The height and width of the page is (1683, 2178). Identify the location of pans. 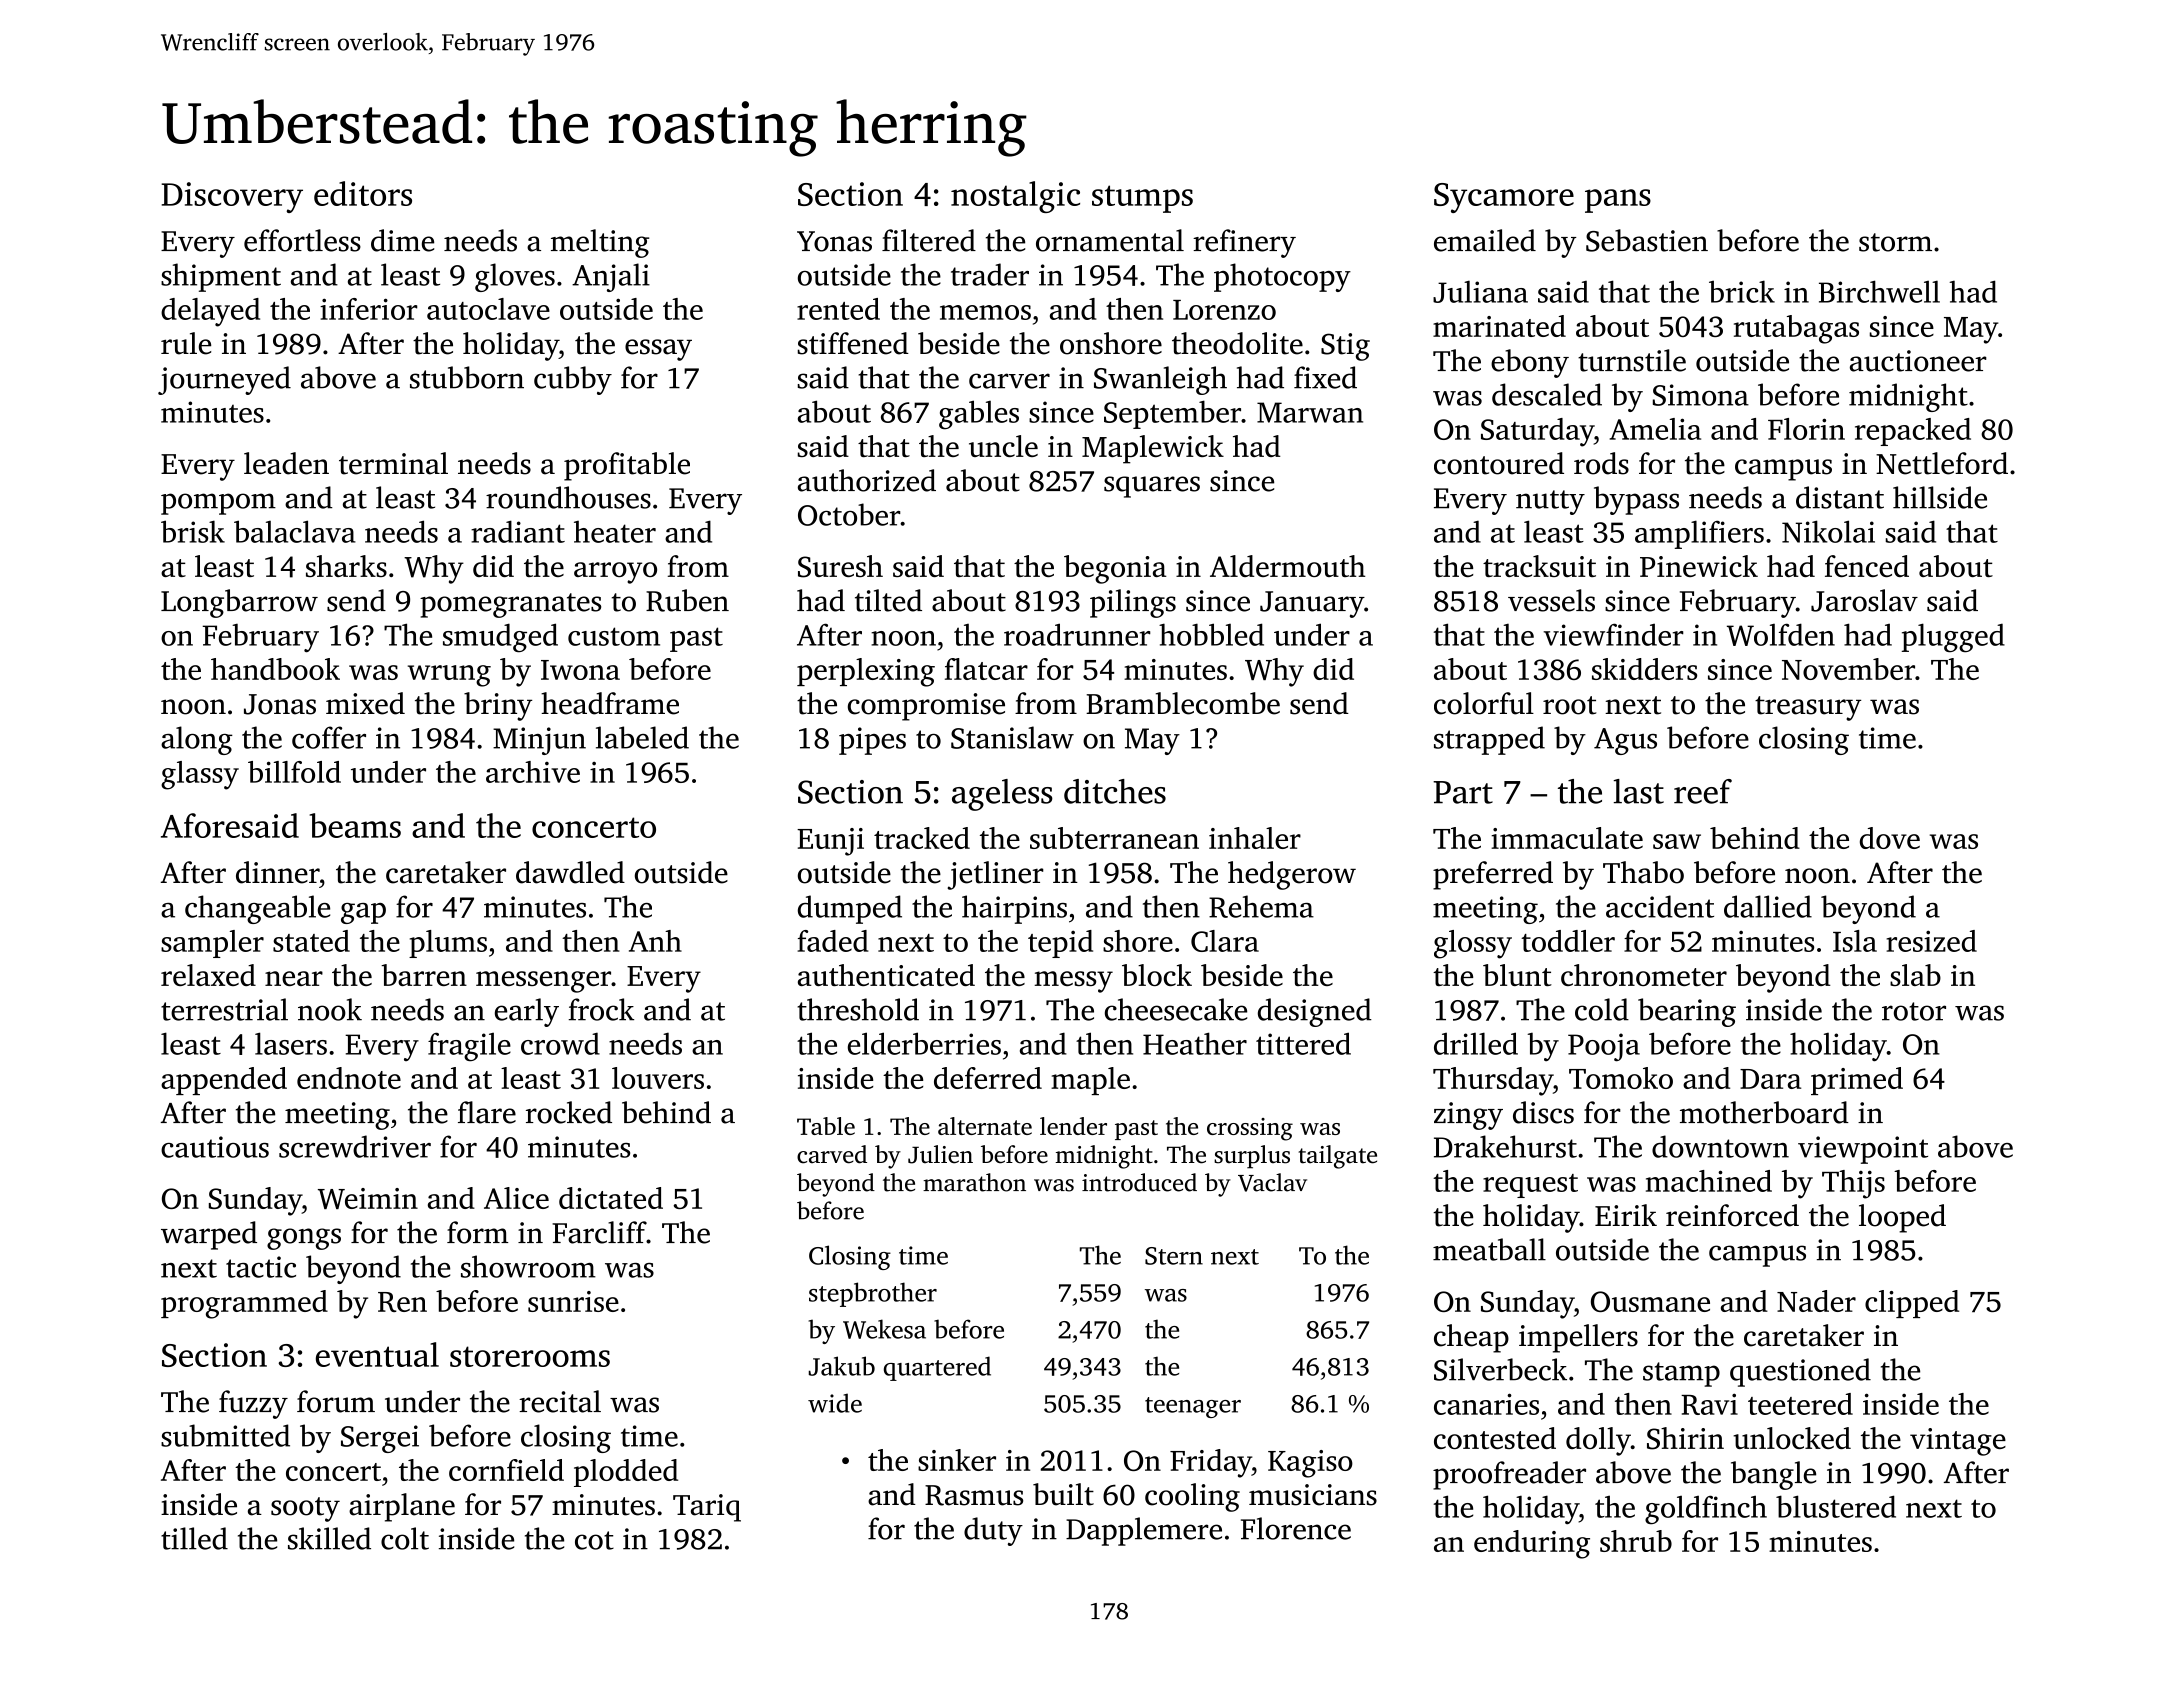
(1618, 201).
